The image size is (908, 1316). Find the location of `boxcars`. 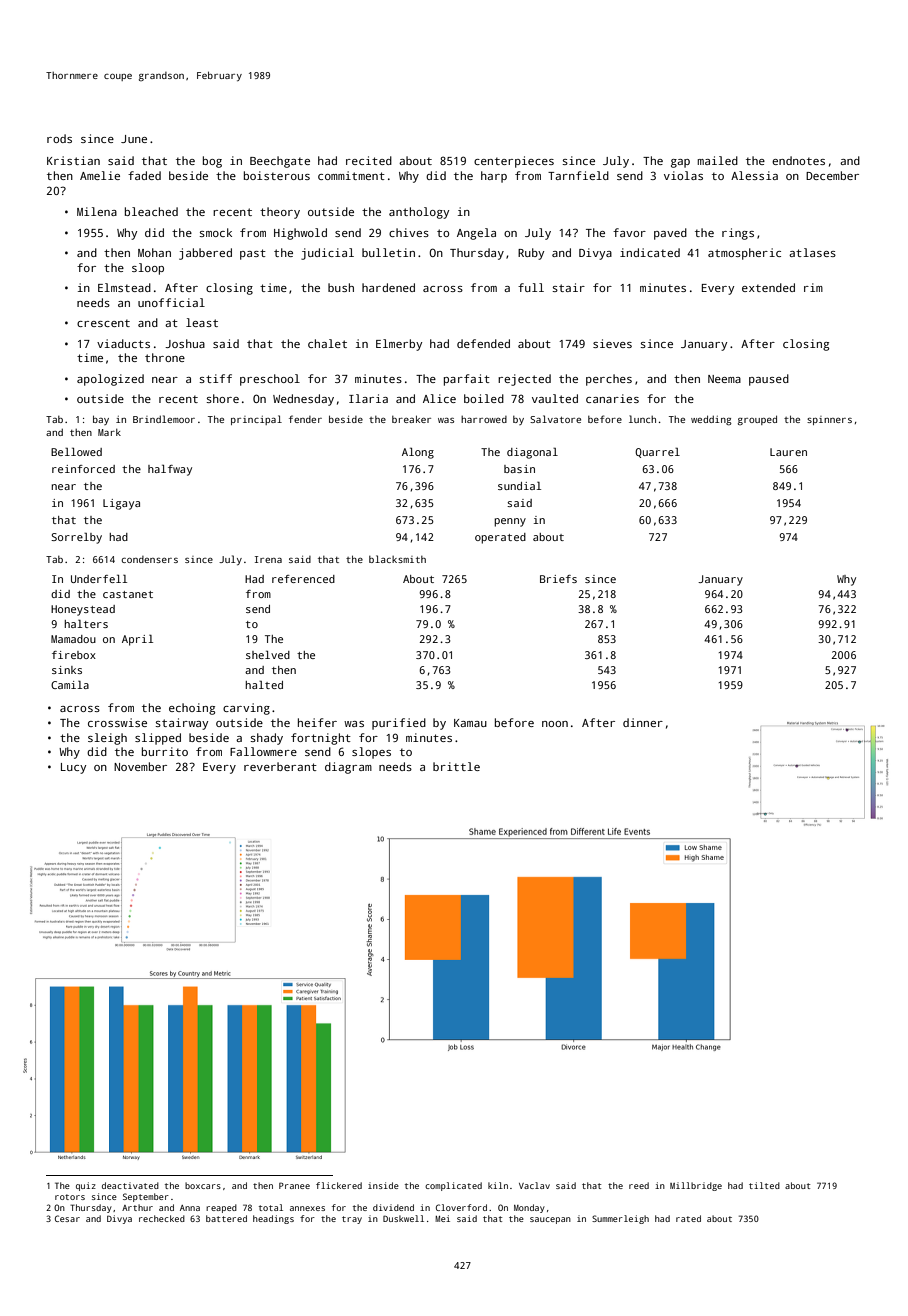

boxcars is located at coordinates (203, 1185).
